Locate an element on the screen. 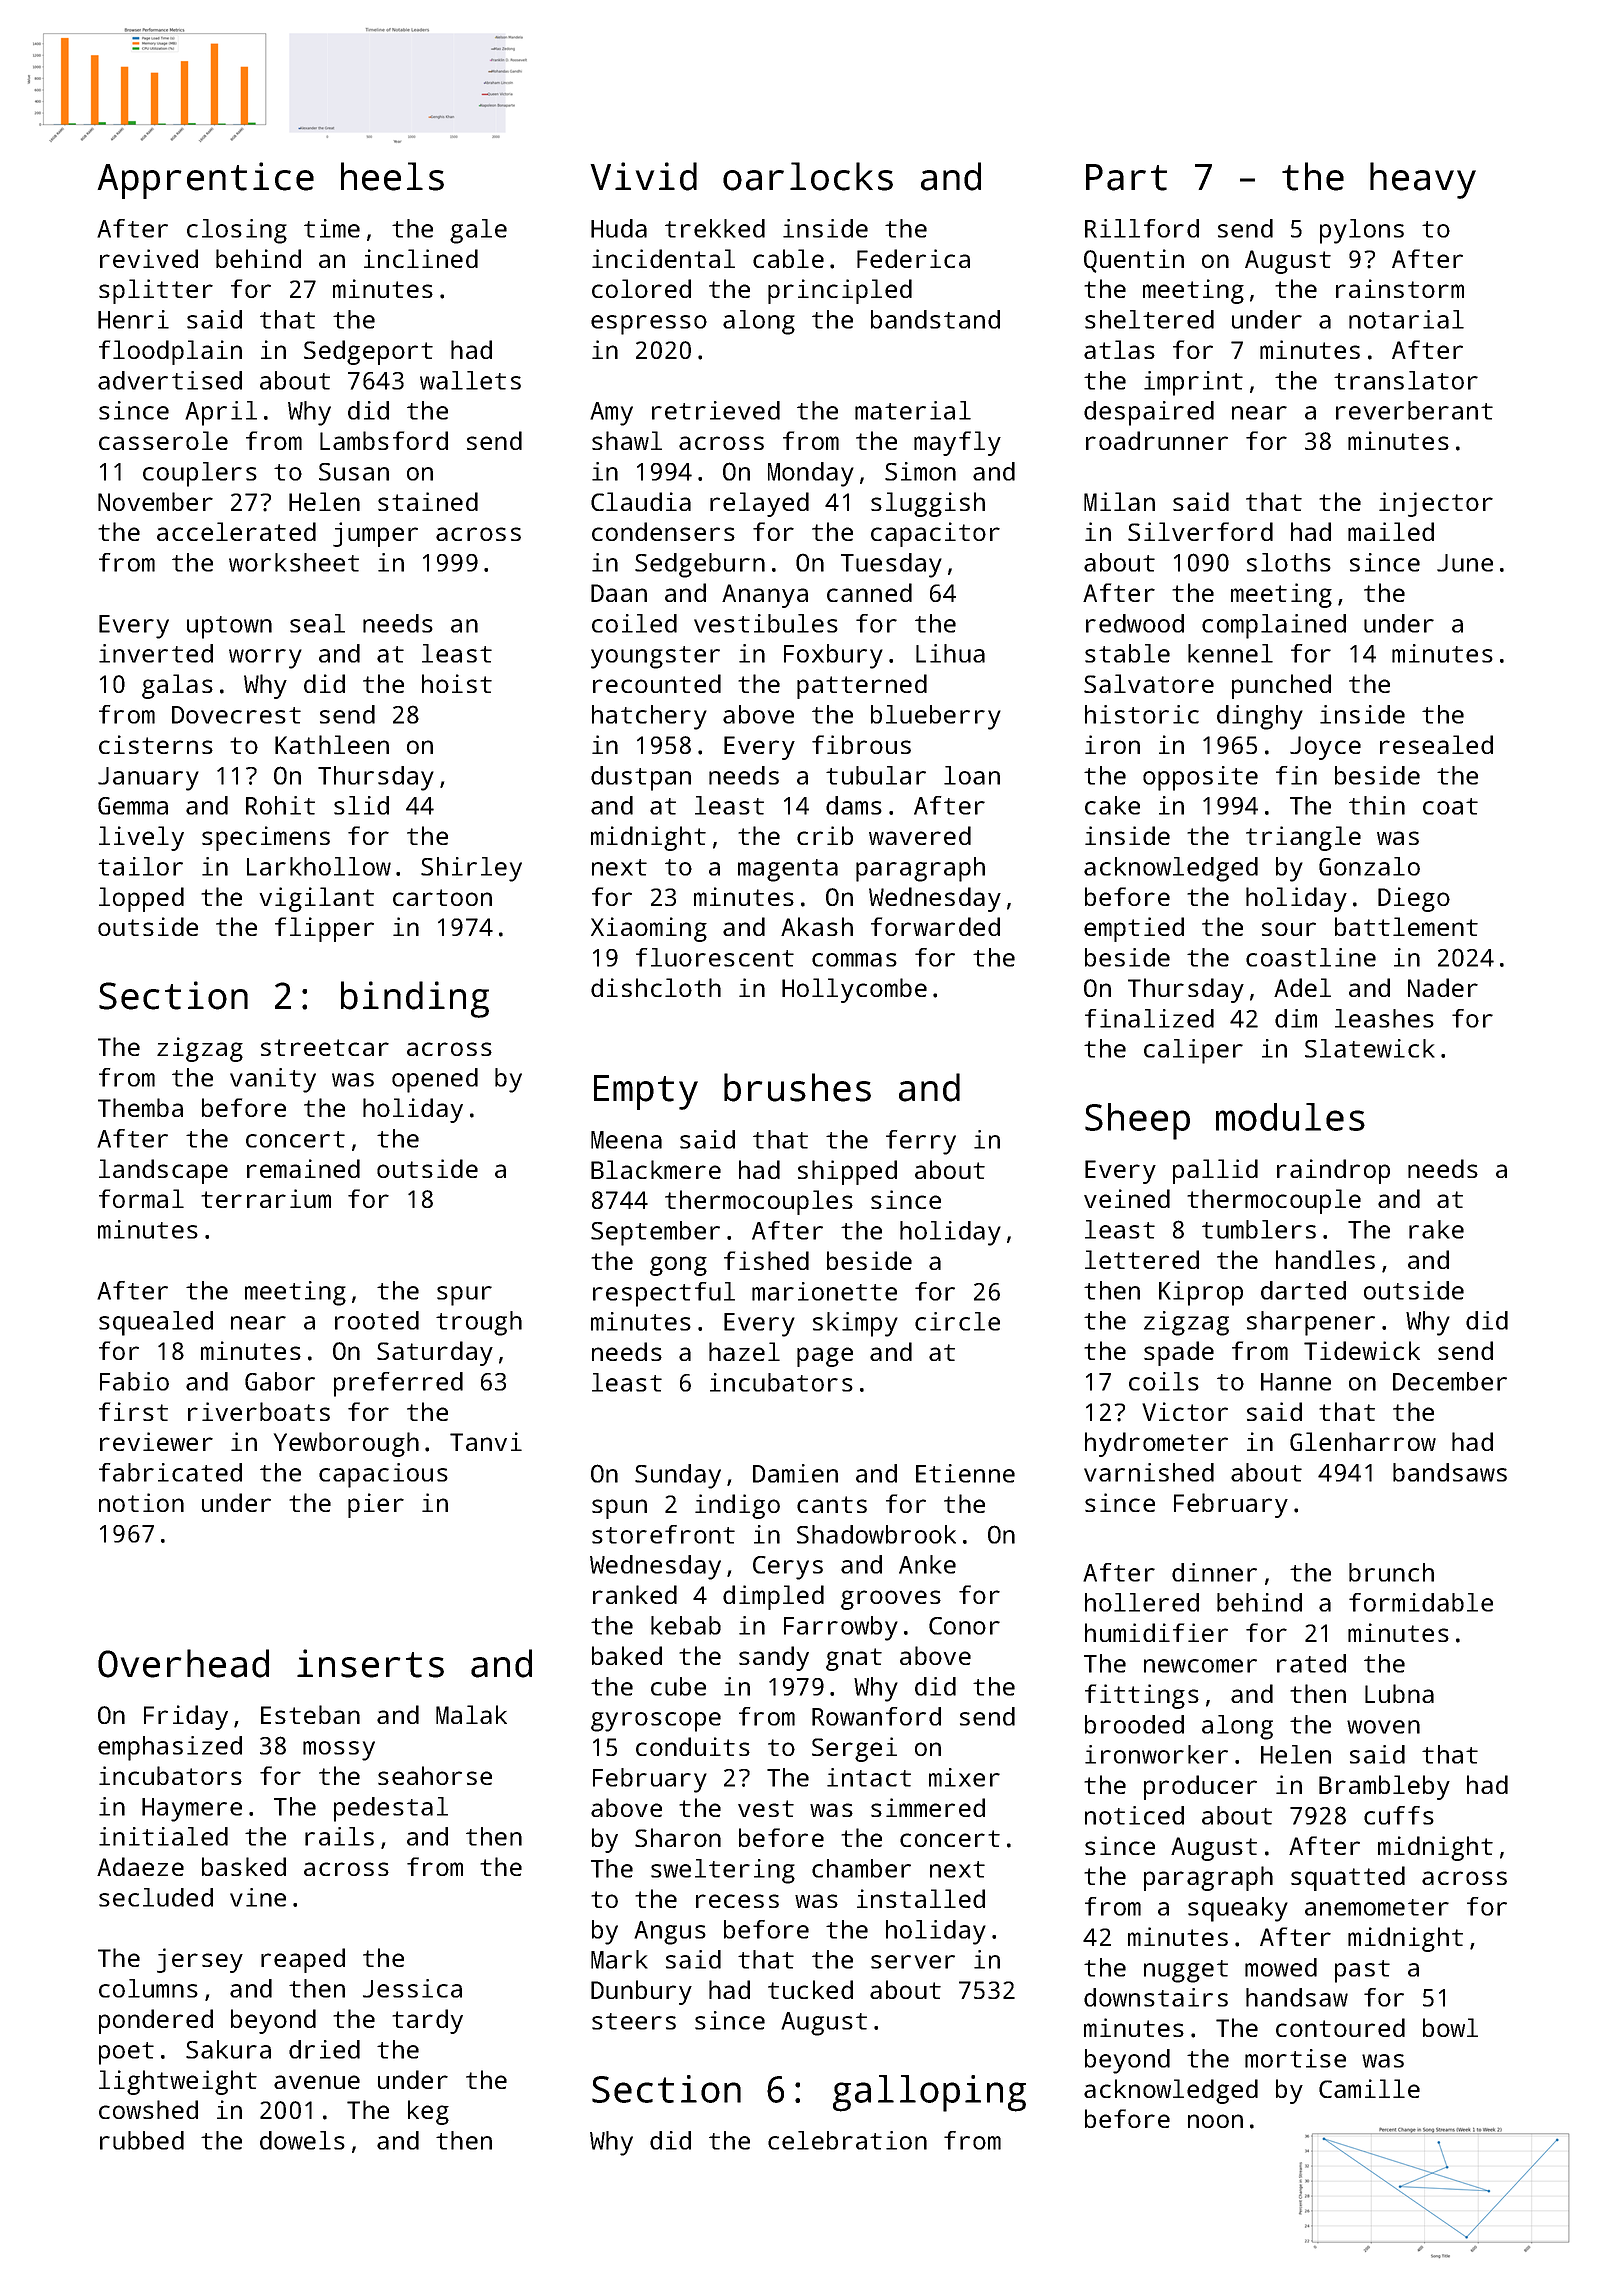 The image size is (1620, 2292). coat is located at coordinates (1450, 806).
